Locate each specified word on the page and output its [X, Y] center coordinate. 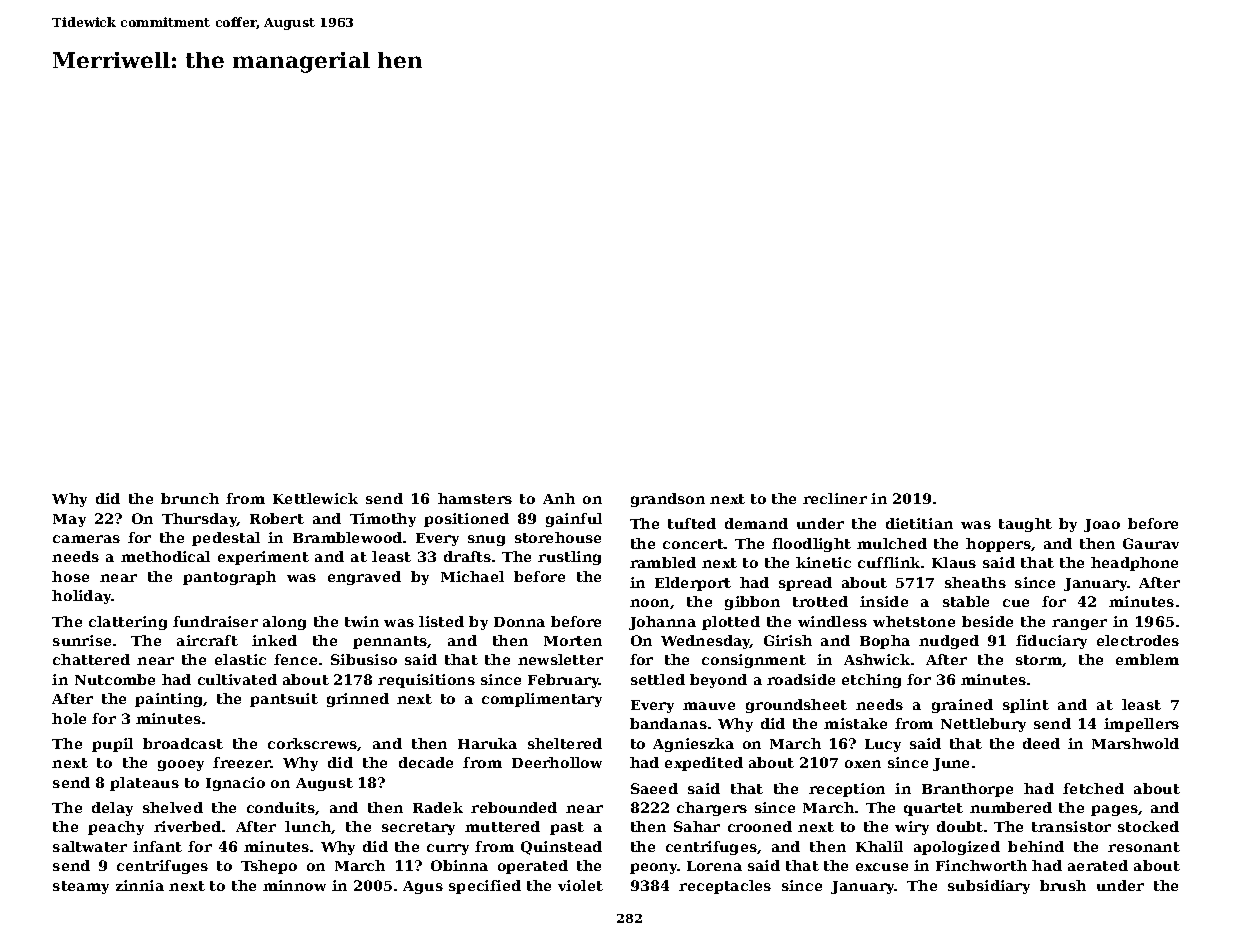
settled [658, 679]
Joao [1102, 525]
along [284, 623]
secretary [418, 828]
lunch [308, 826]
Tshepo [269, 867]
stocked [1148, 826]
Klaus [954, 562]
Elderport [693, 584]
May [69, 520]
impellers [1141, 725]
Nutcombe [115, 679]
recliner [835, 498]
